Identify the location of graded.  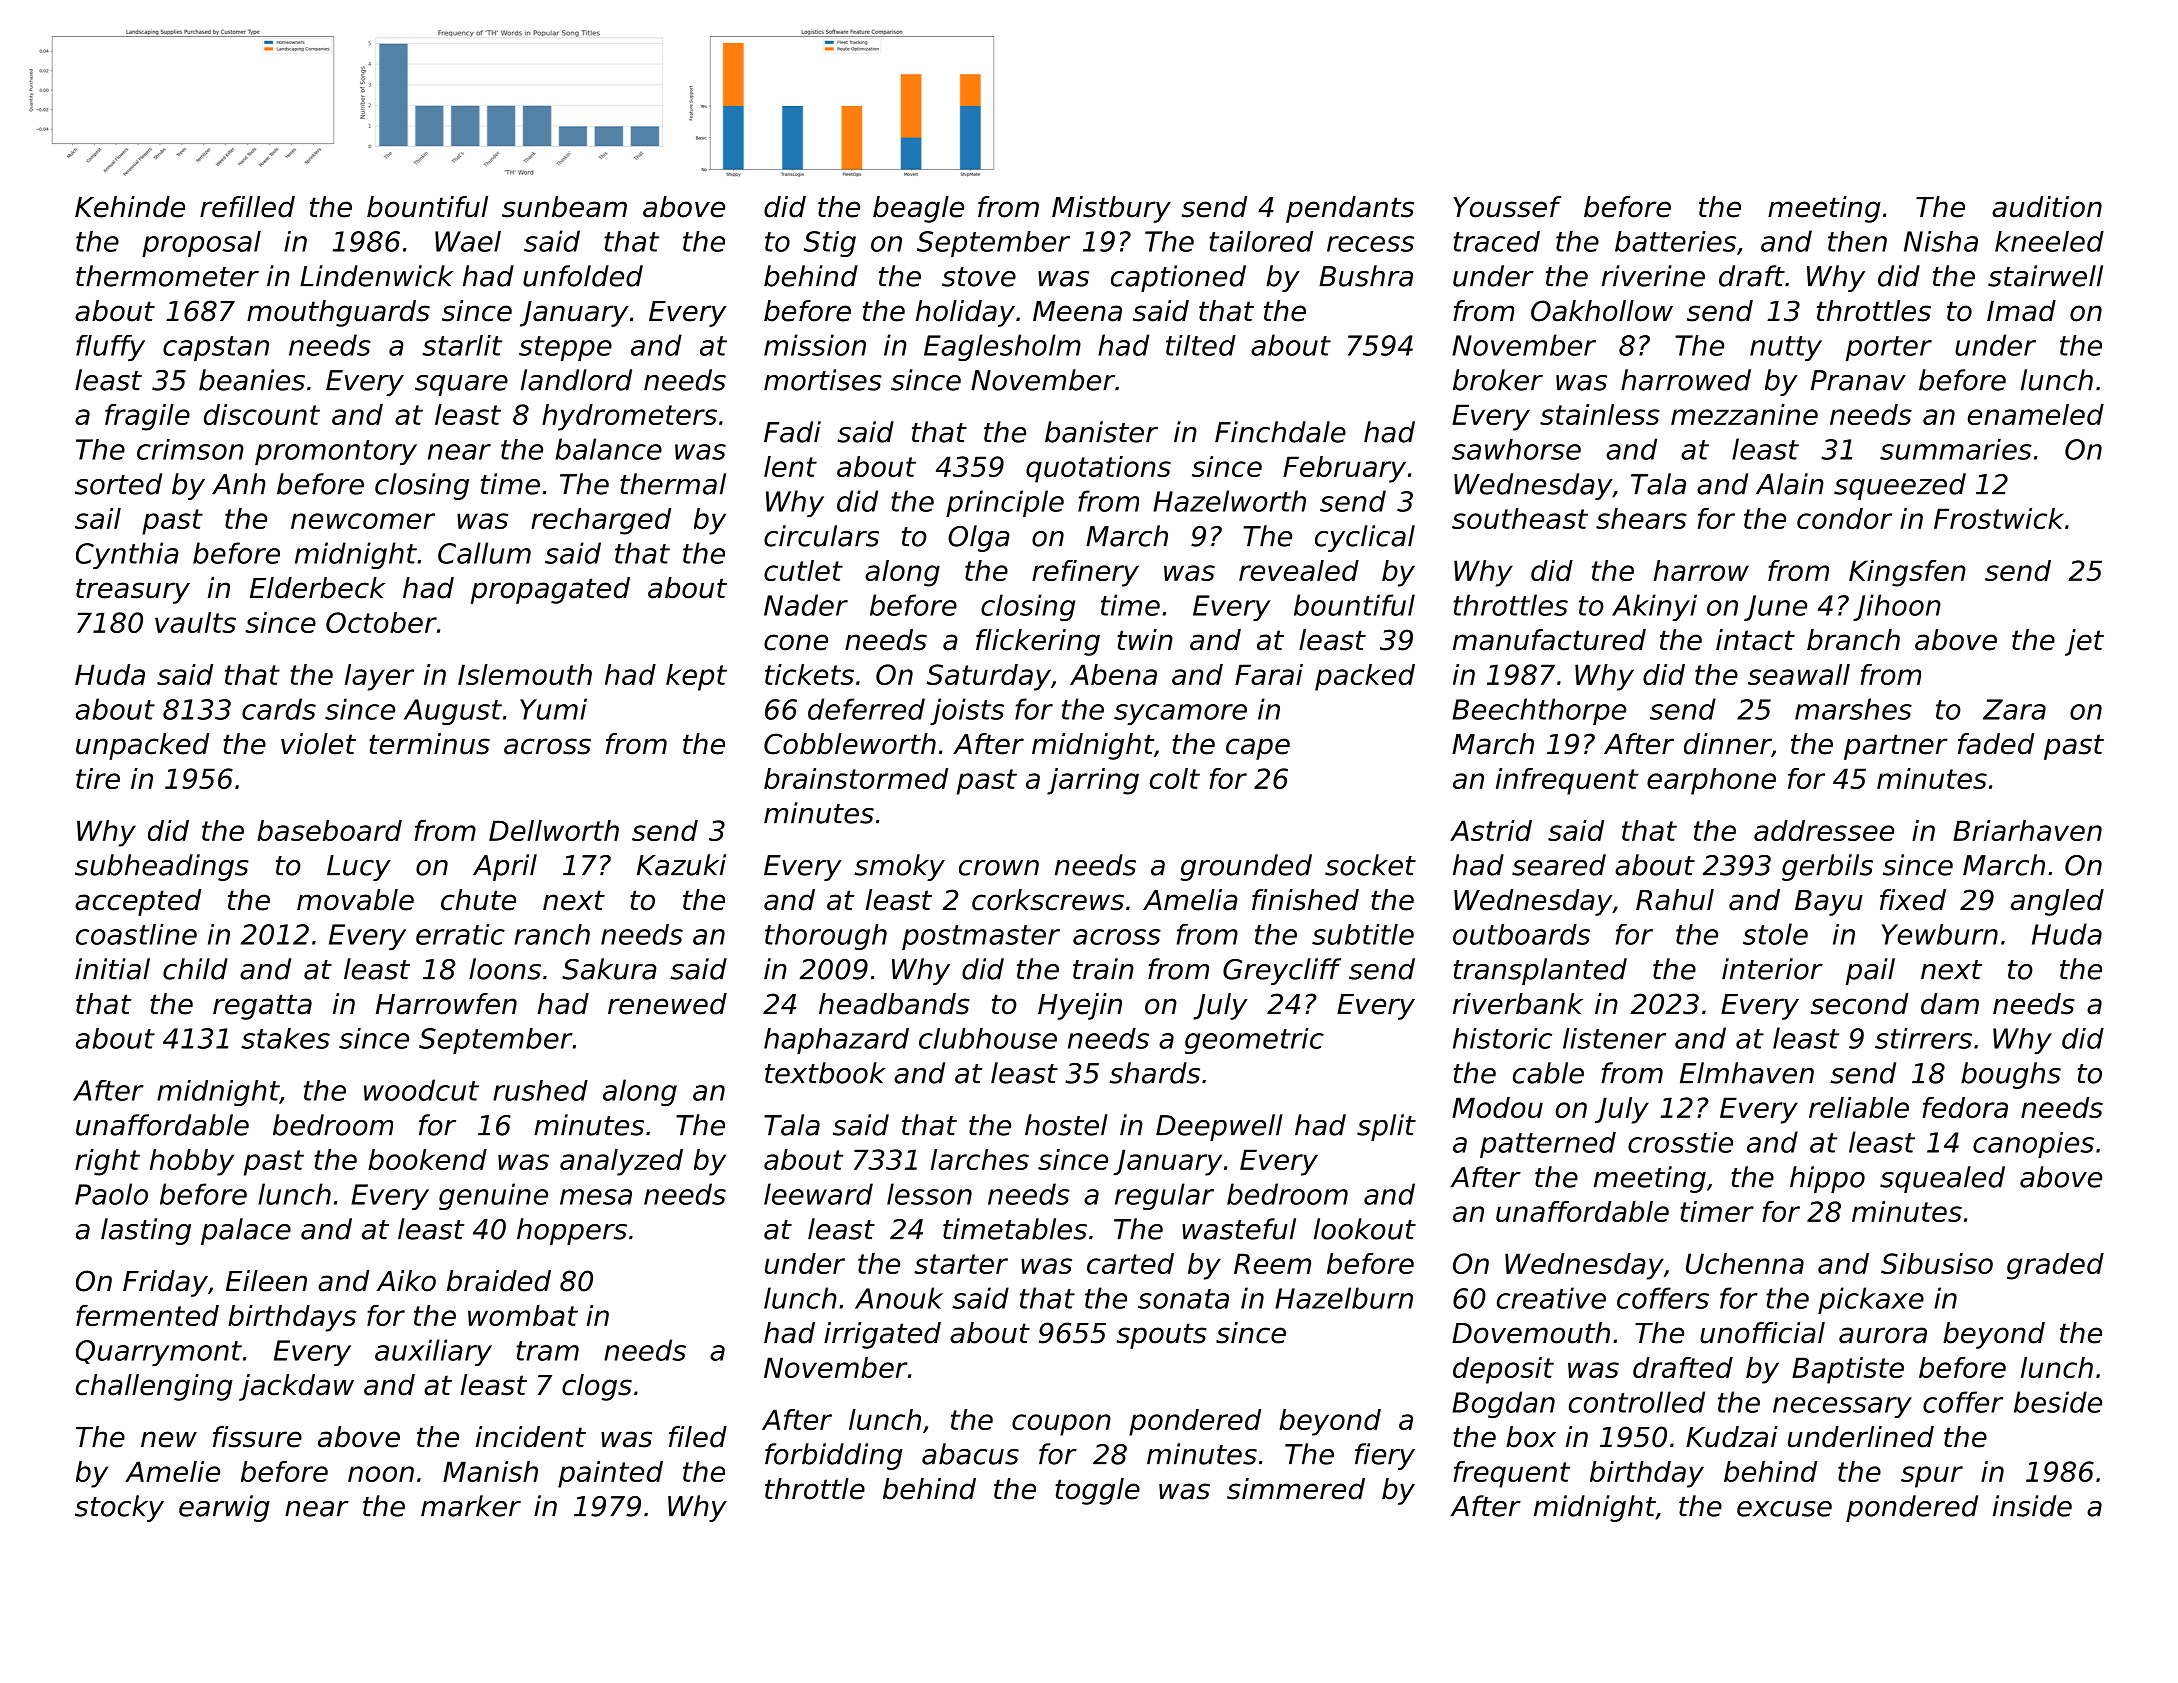
(2055, 1266).
